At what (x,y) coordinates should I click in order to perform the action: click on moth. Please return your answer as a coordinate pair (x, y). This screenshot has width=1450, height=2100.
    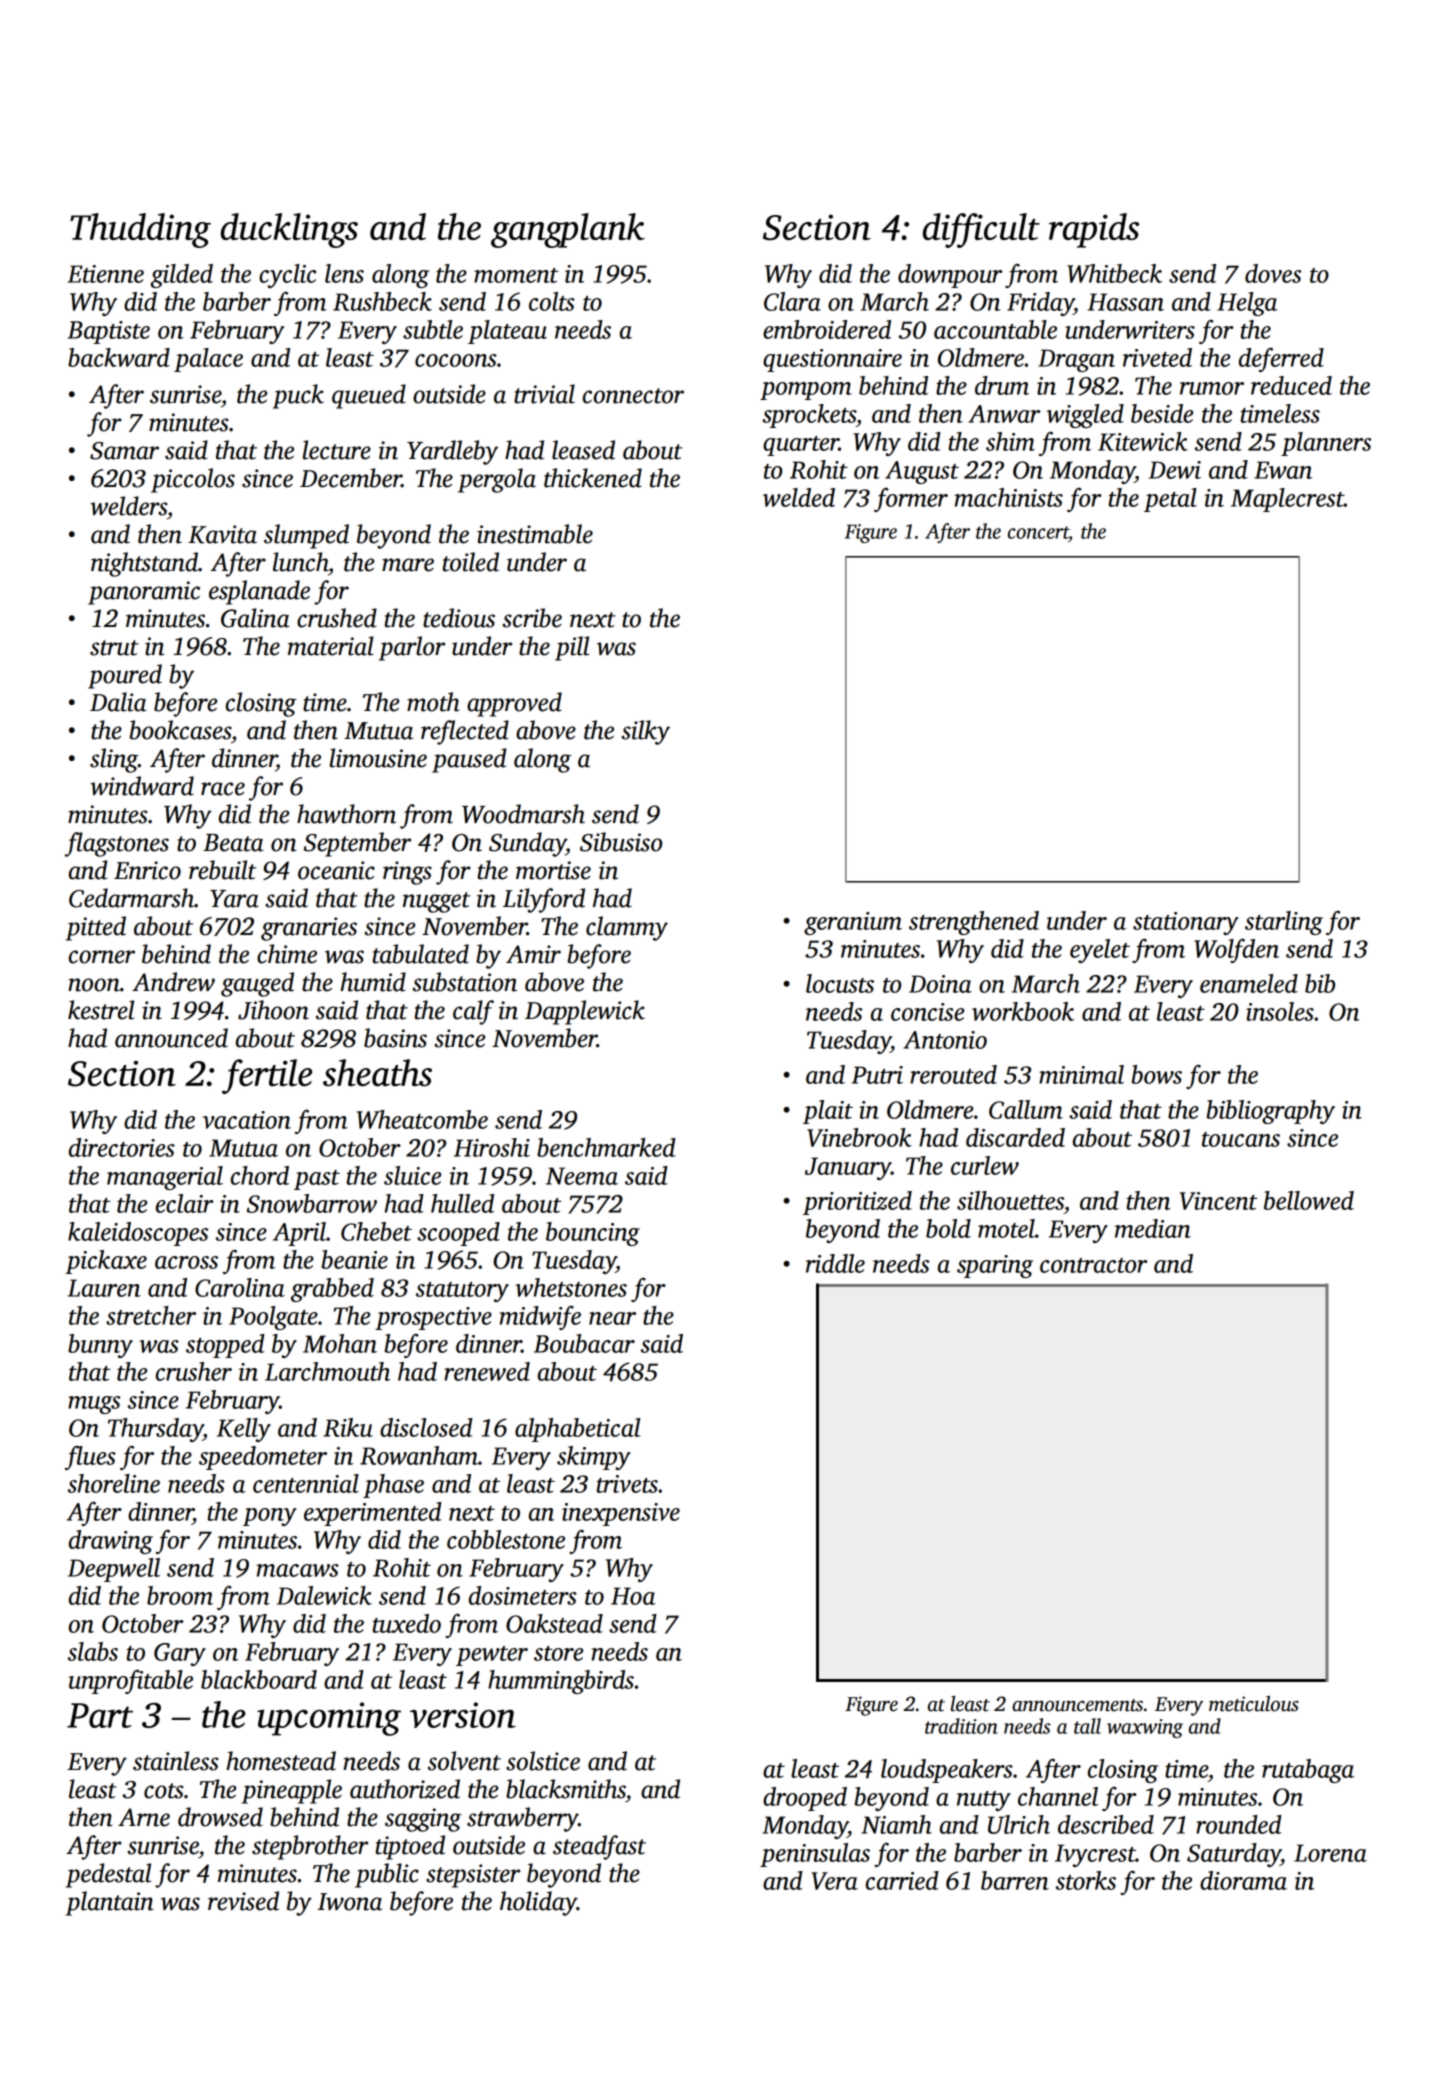
    Looking at the image, I should click on (433, 702).
